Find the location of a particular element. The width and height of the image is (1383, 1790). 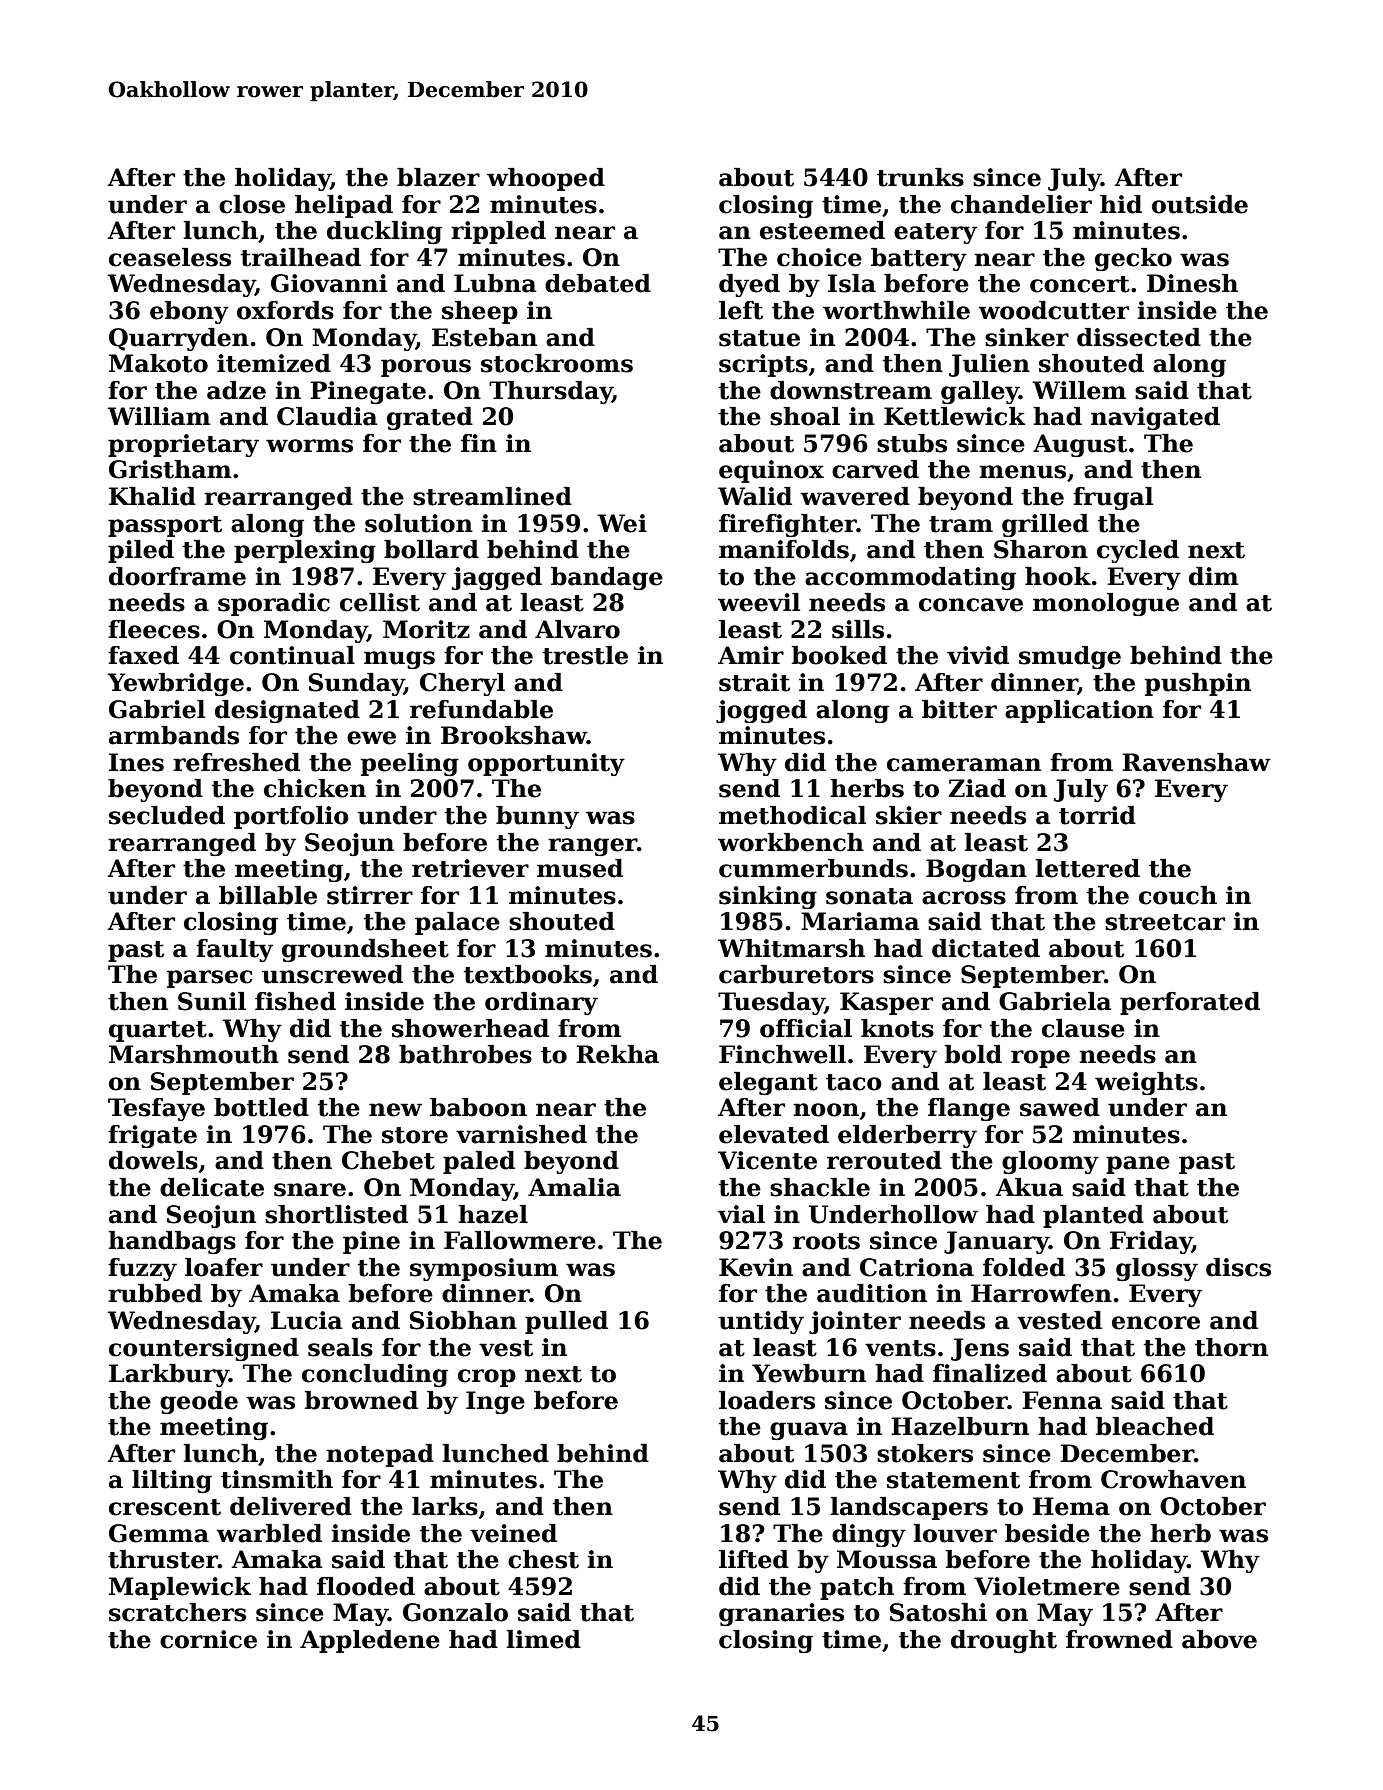

perforated is located at coordinates (1190, 1003).
